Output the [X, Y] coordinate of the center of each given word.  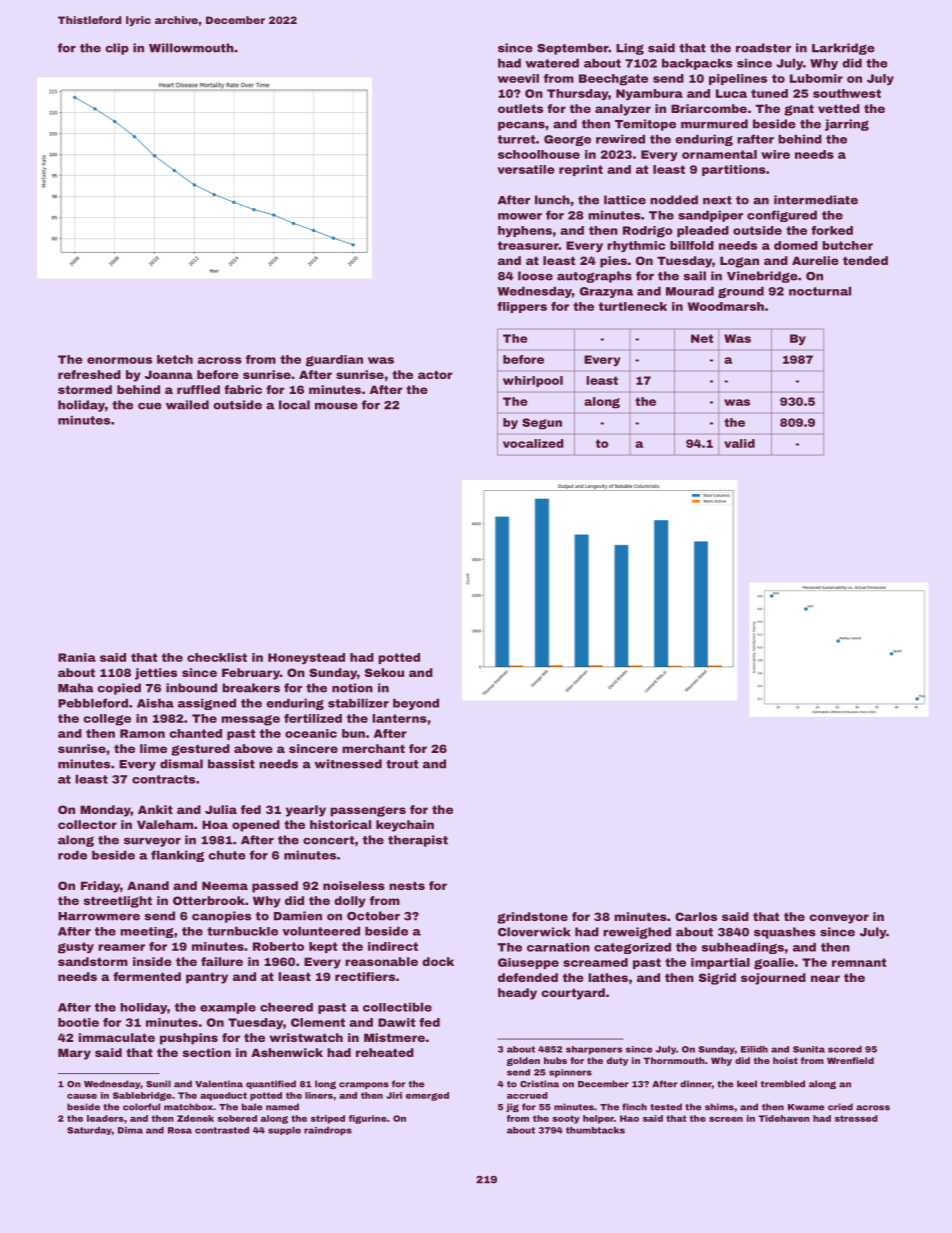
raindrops [328, 1131]
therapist [418, 841]
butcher [847, 245]
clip [117, 49]
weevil [518, 78]
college [107, 720]
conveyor [839, 919]
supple [284, 1131]
